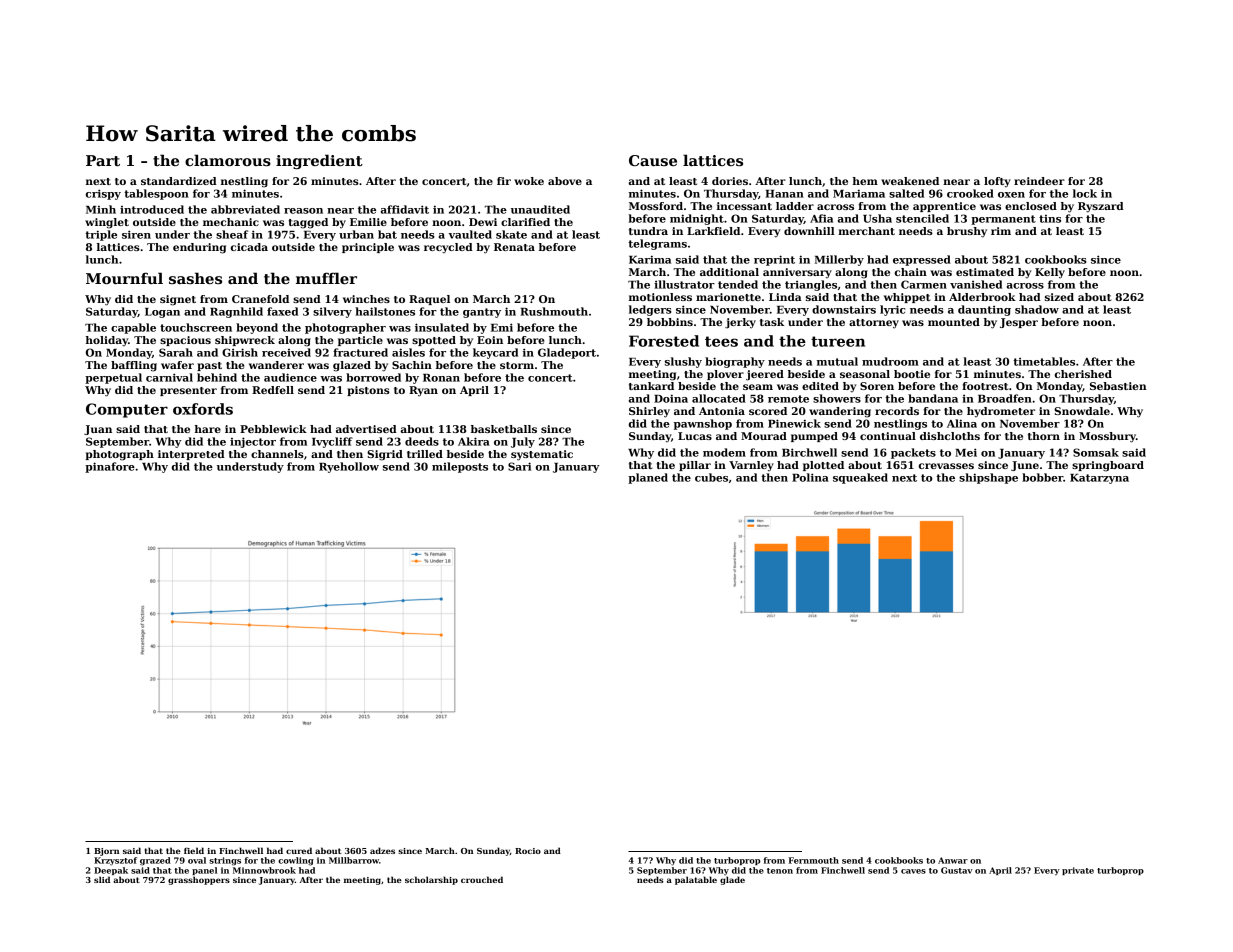 This page has width=1233, height=952. I want to click on Rocio, so click(528, 851).
